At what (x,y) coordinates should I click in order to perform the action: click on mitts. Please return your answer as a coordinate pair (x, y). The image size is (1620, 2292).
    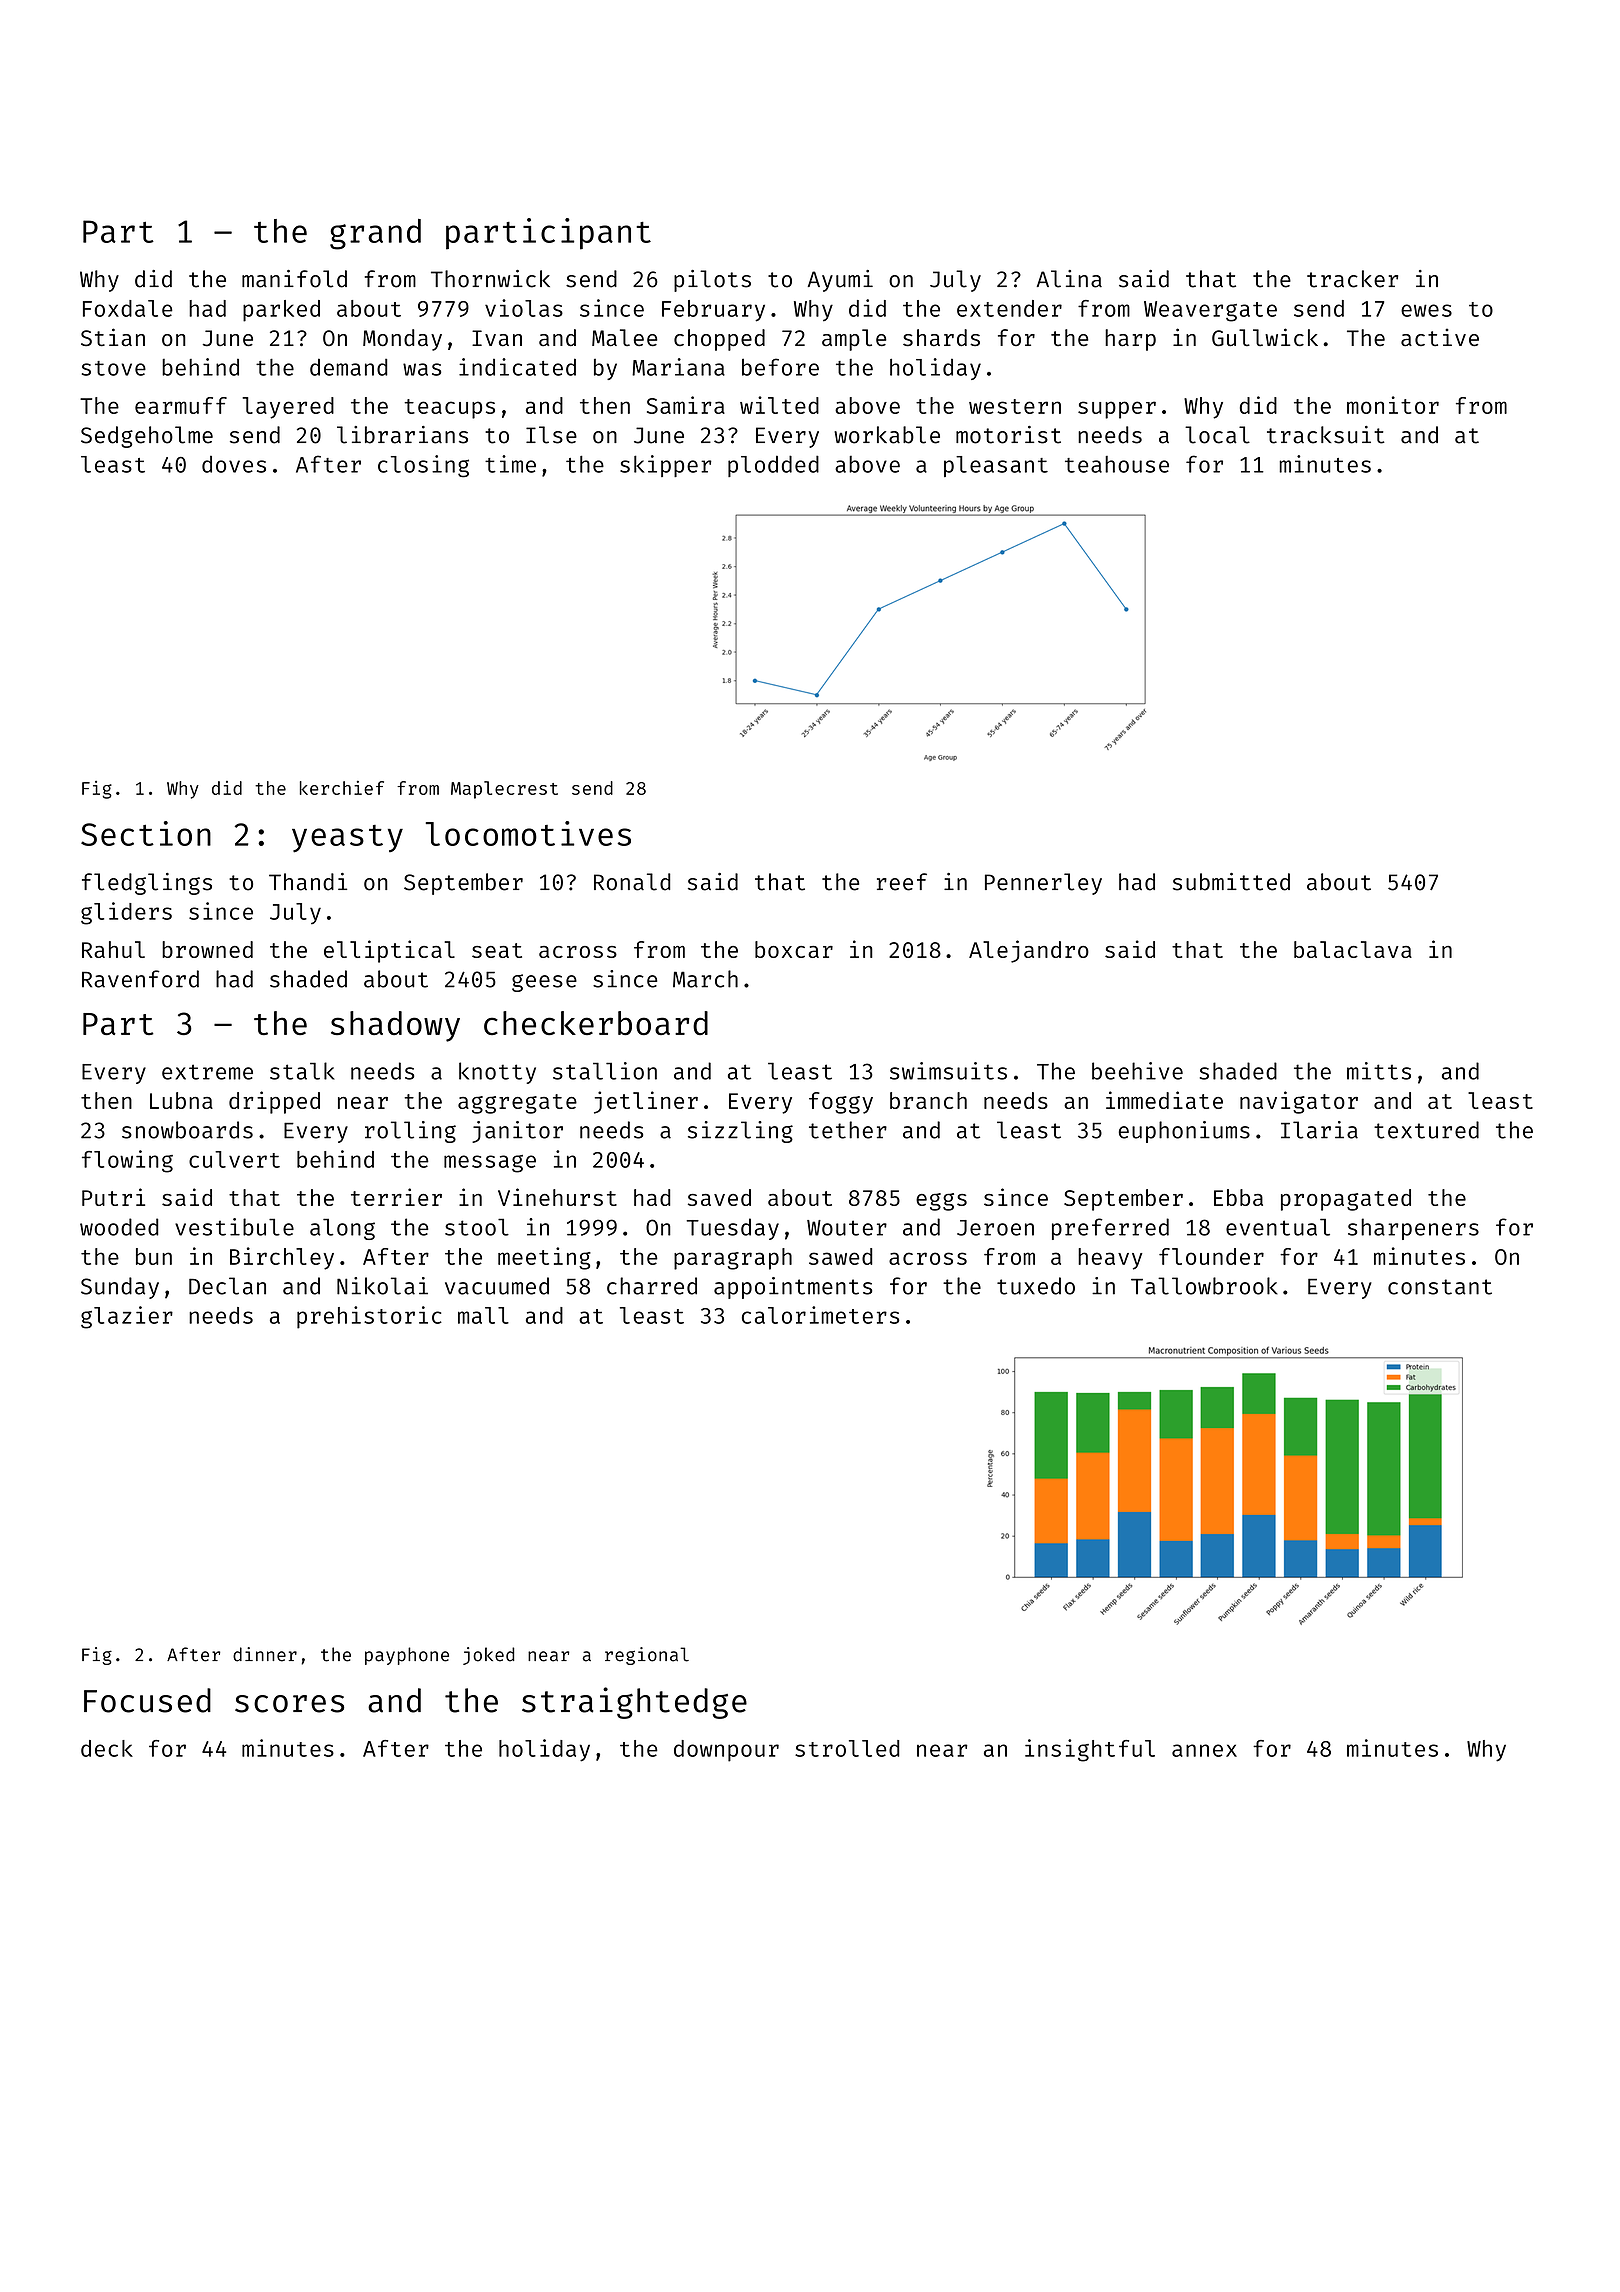
    Looking at the image, I should click on (1379, 1071).
